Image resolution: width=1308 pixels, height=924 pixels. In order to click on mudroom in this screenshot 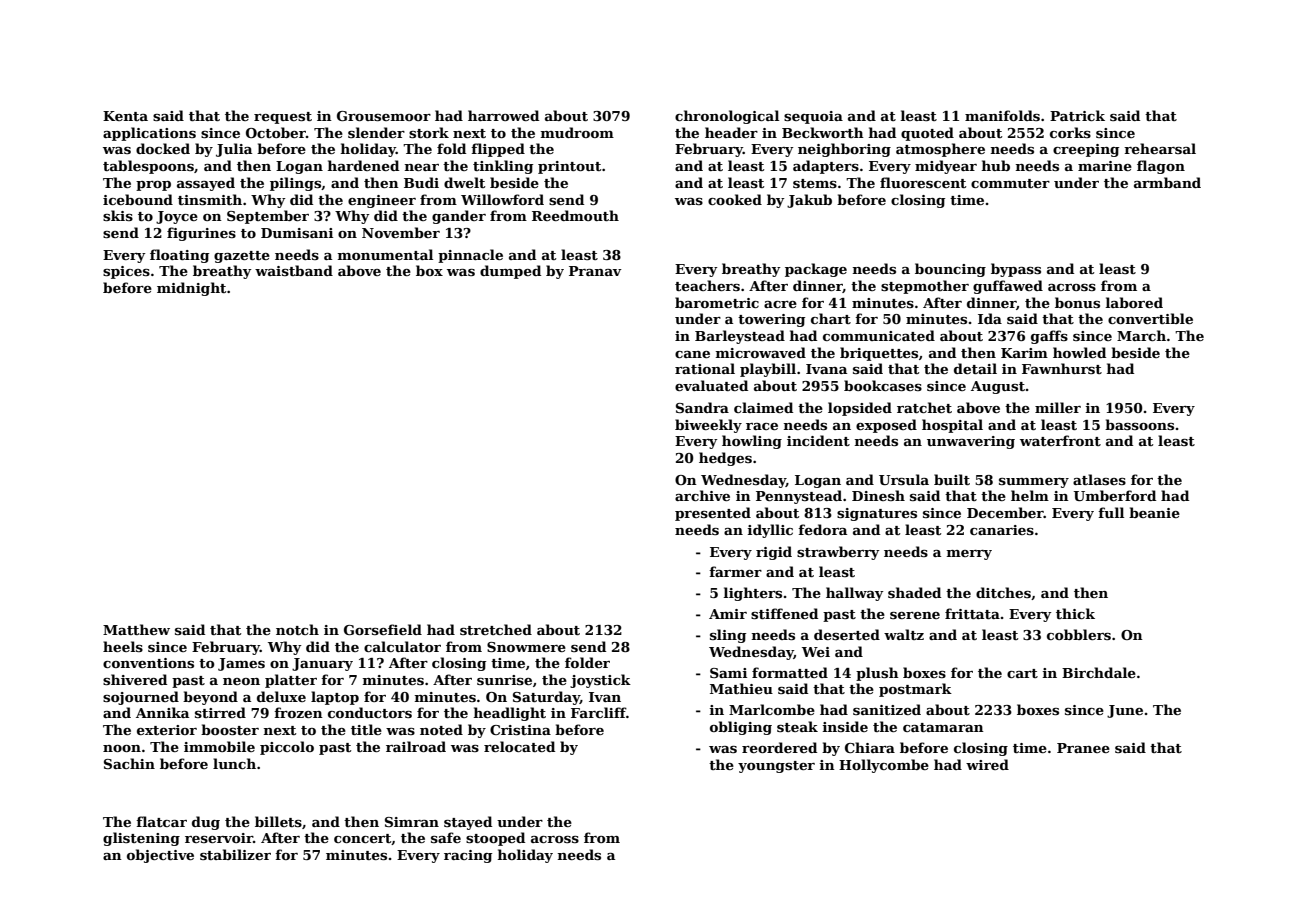, I will do `click(577, 132)`.
